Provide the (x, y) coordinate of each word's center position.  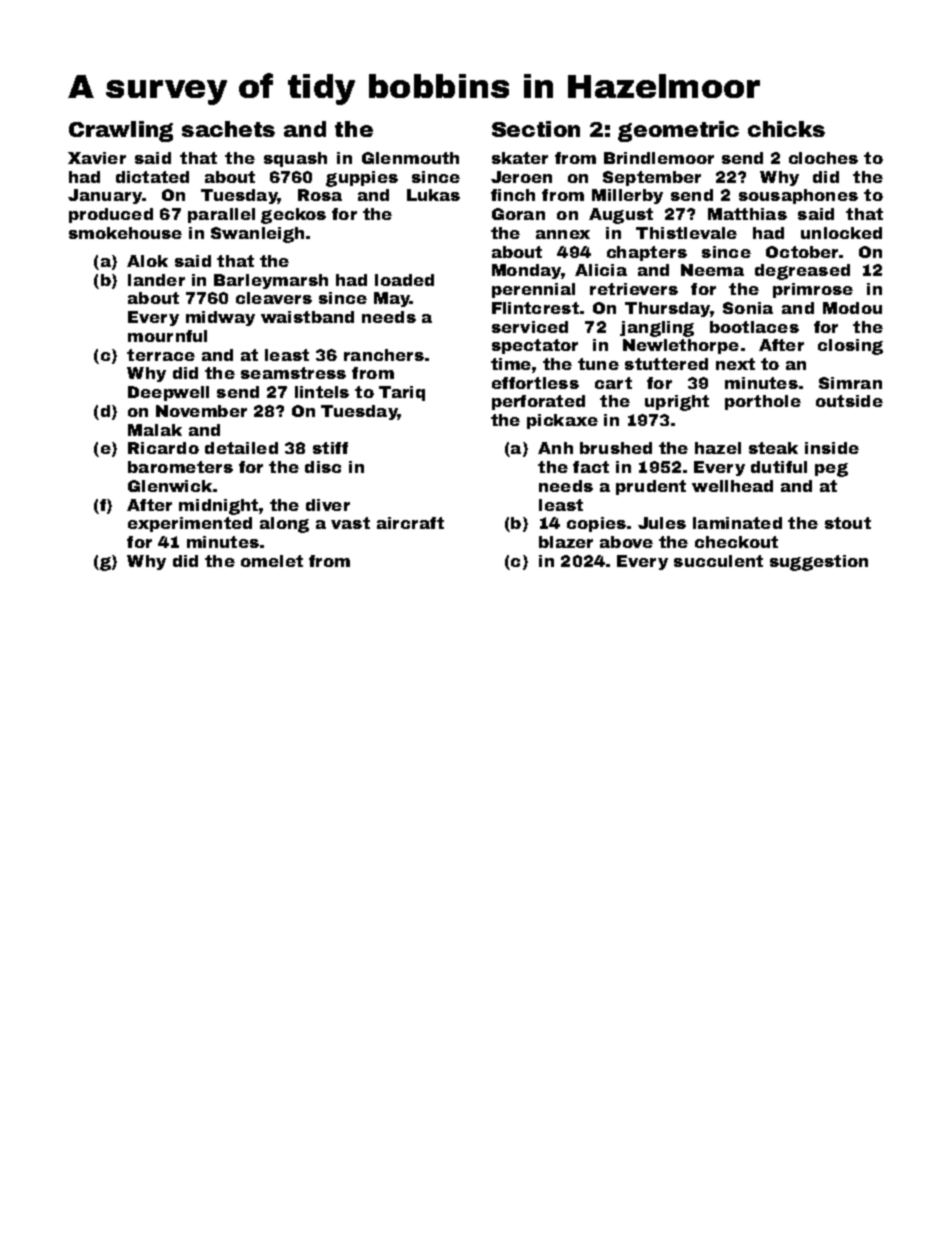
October (802, 252)
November (201, 411)
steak (773, 448)
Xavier (97, 158)
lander (156, 280)
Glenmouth (410, 158)
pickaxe (562, 421)
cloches (823, 158)
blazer (566, 542)
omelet (272, 561)
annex (563, 234)
